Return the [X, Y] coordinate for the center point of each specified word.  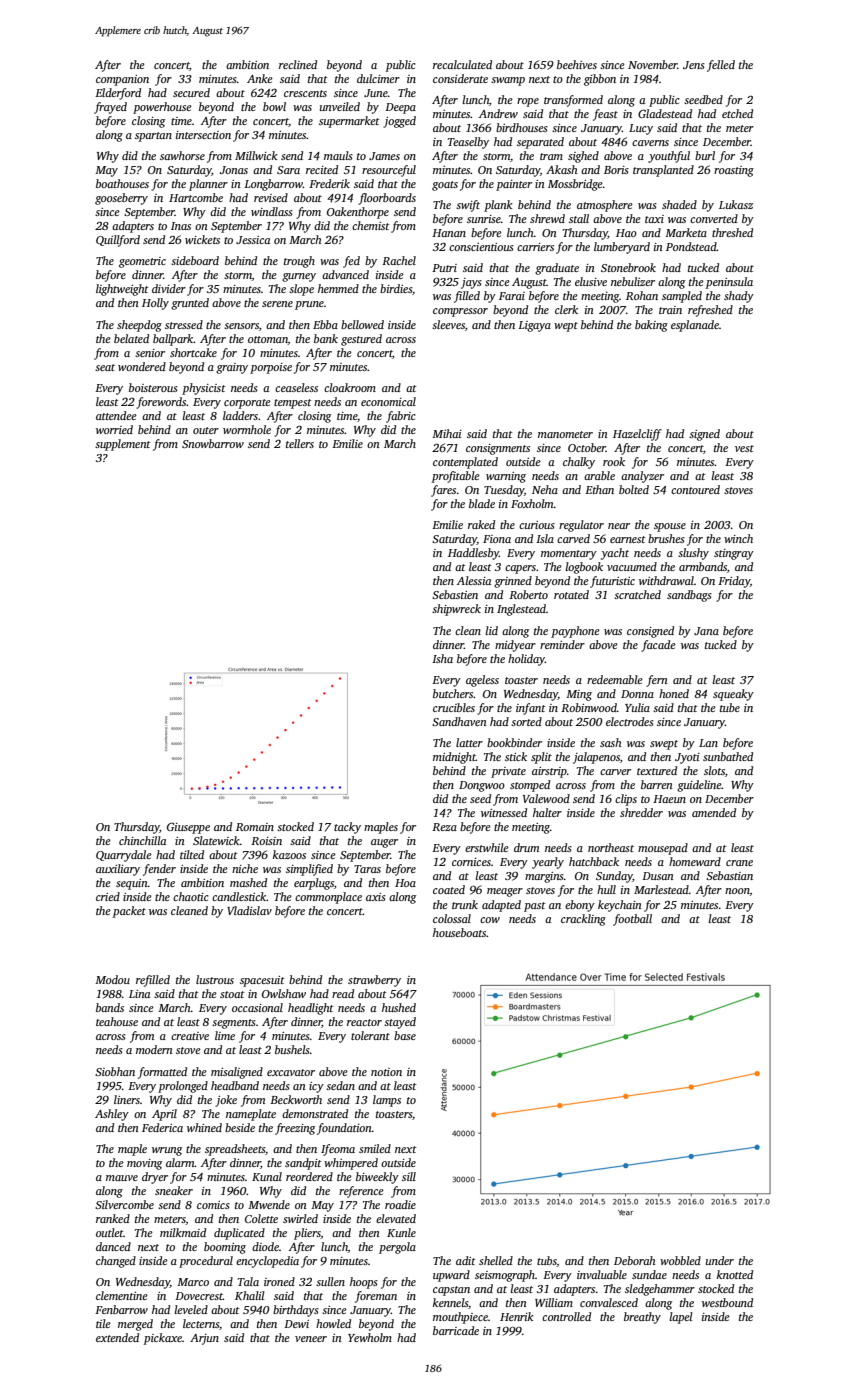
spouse [670, 527]
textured [657, 770]
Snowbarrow [213, 443]
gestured [361, 340]
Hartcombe [196, 197]
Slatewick [216, 840]
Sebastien [455, 594]
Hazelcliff [637, 435]
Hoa [405, 883]
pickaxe [163, 1339]
